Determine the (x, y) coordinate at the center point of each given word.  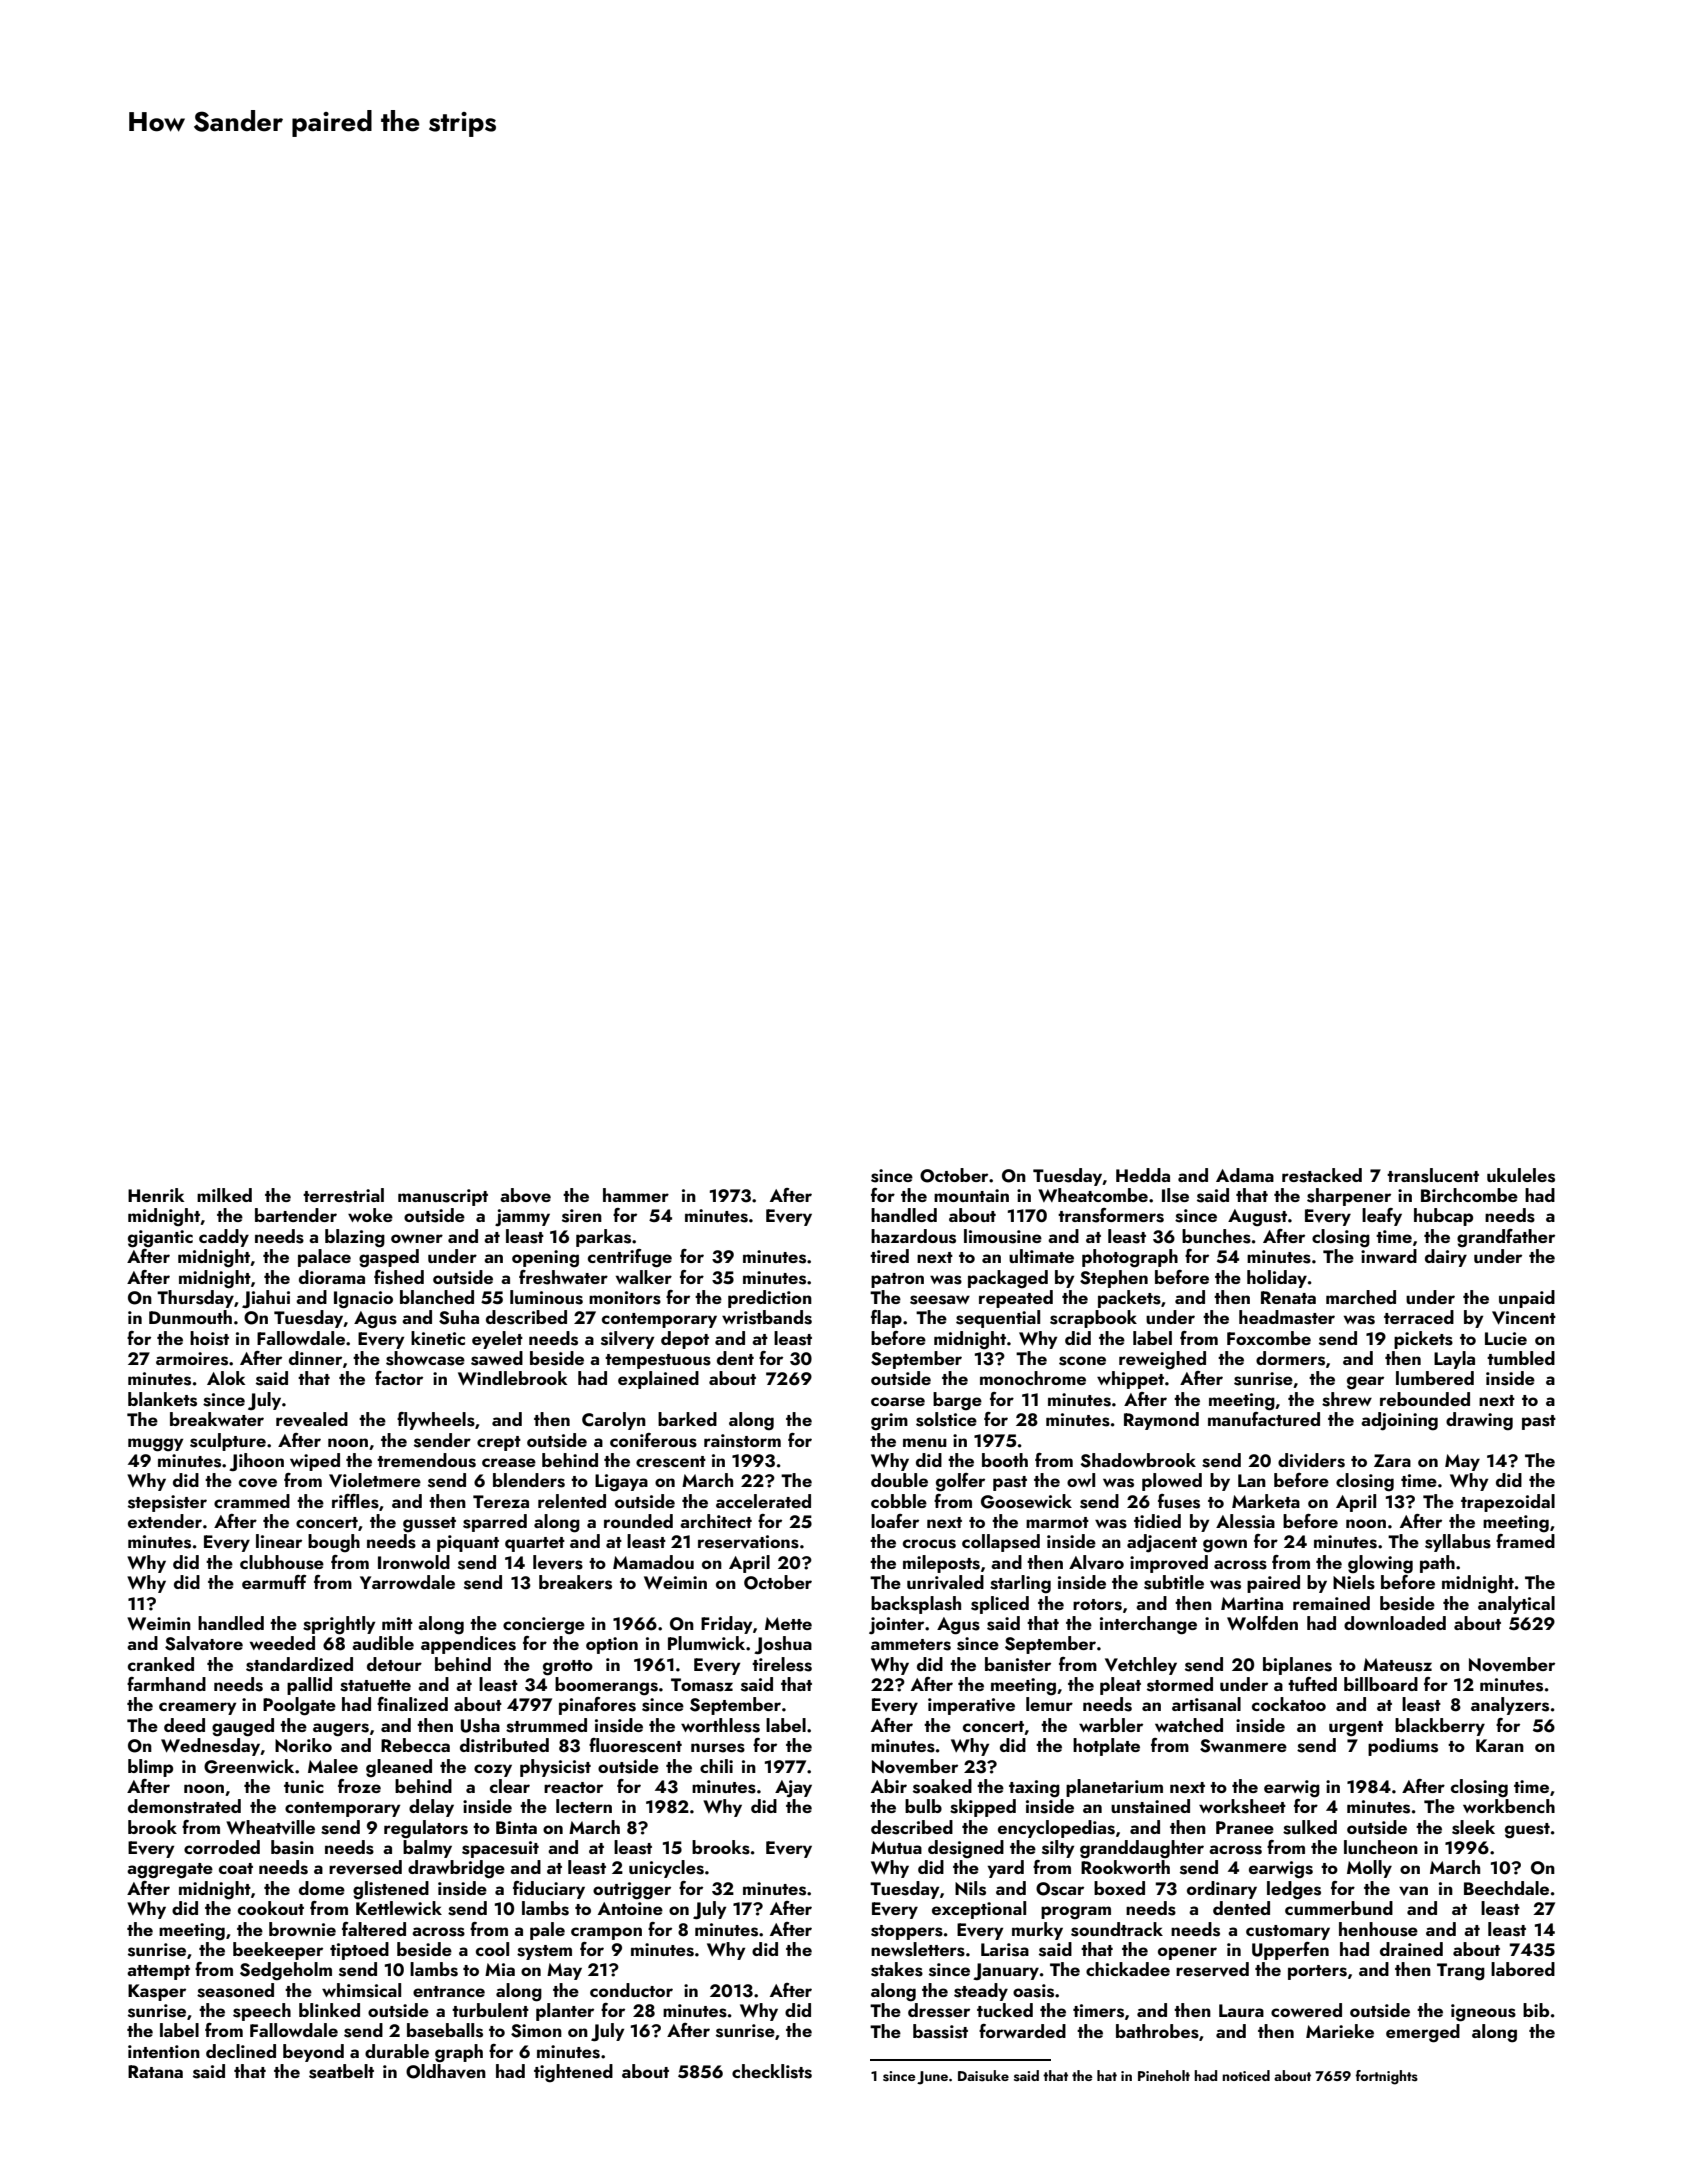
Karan (1500, 1745)
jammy (522, 1218)
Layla (1454, 1360)
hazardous (913, 1236)
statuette (375, 1686)
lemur (1049, 1704)
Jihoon (256, 1462)
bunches (1216, 1236)
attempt (158, 1972)
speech (262, 2012)
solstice (946, 1419)
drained (1411, 1949)
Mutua (896, 1847)
